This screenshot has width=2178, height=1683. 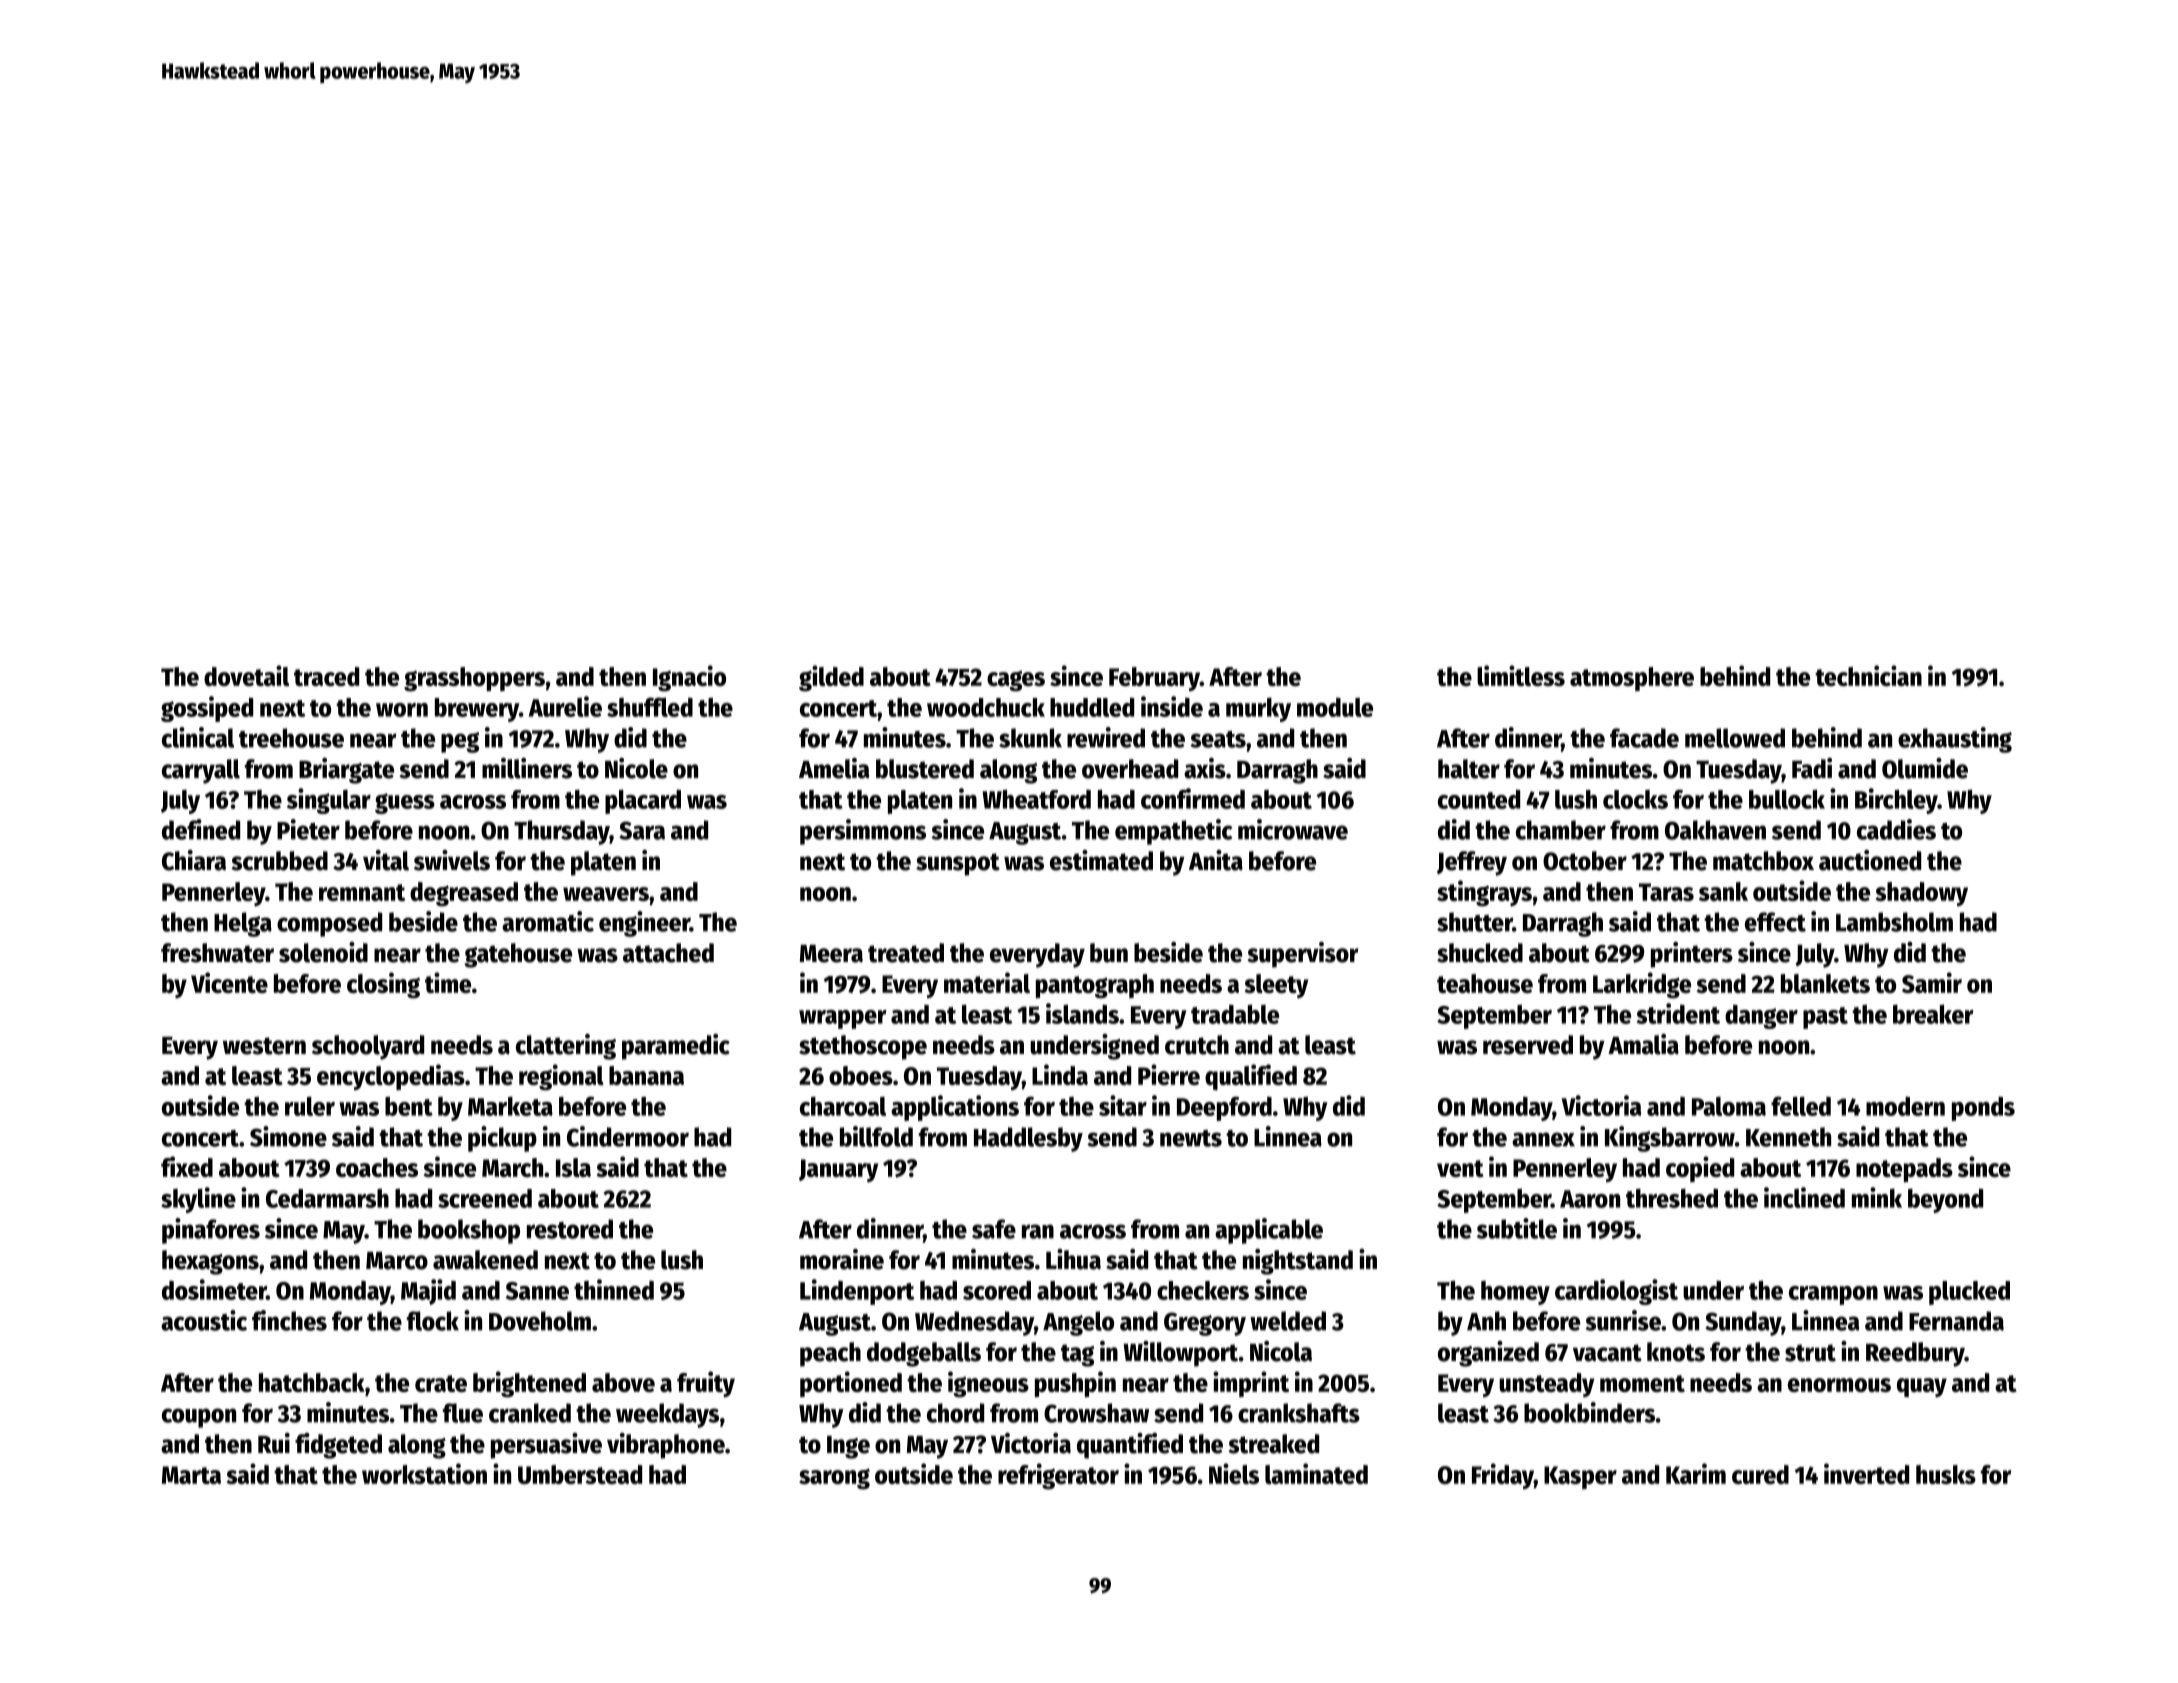 I want to click on acoustic, so click(x=204, y=1320).
